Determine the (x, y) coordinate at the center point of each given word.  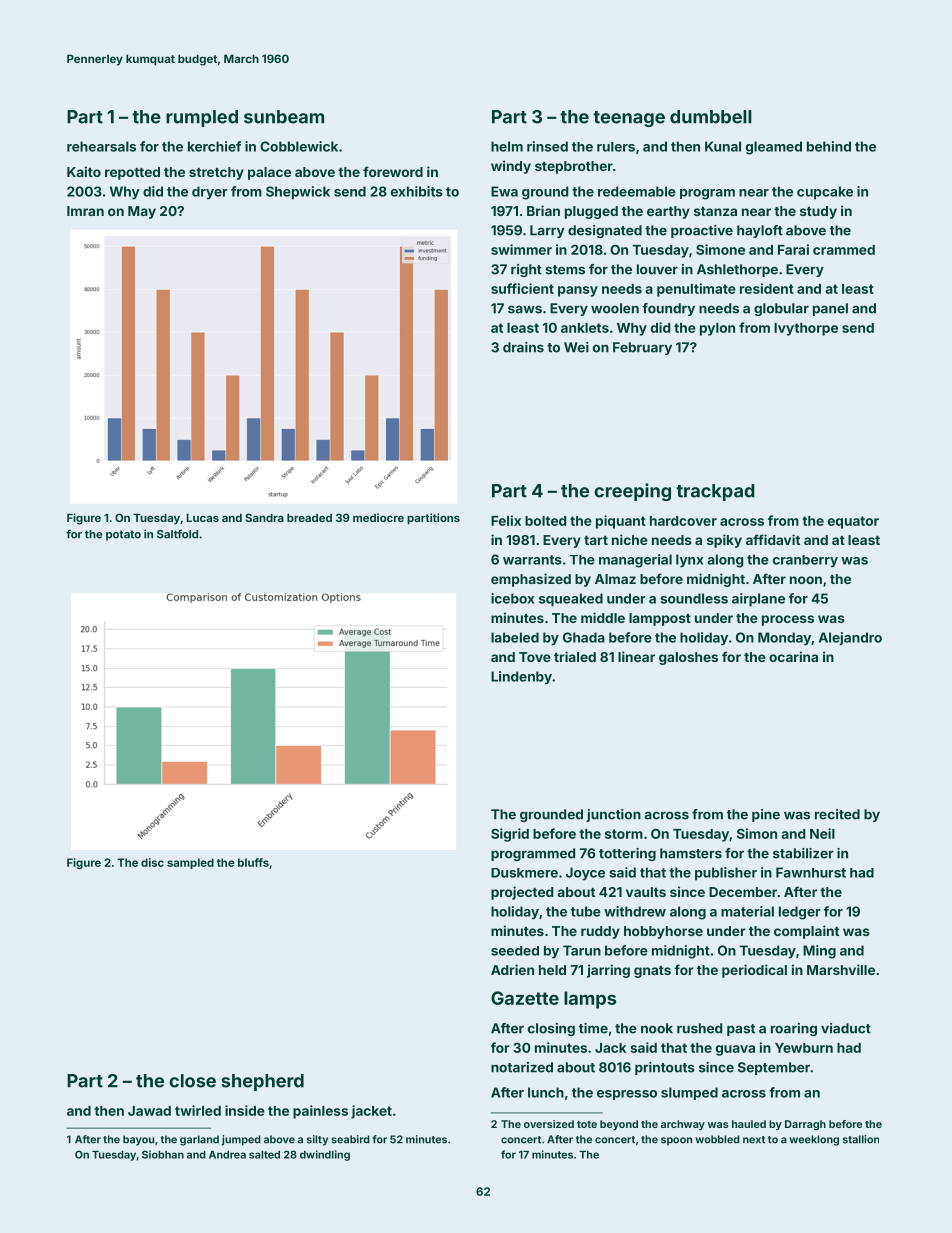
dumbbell (711, 117)
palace (269, 173)
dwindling (325, 1155)
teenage (629, 119)
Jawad (149, 1111)
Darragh (805, 1125)
